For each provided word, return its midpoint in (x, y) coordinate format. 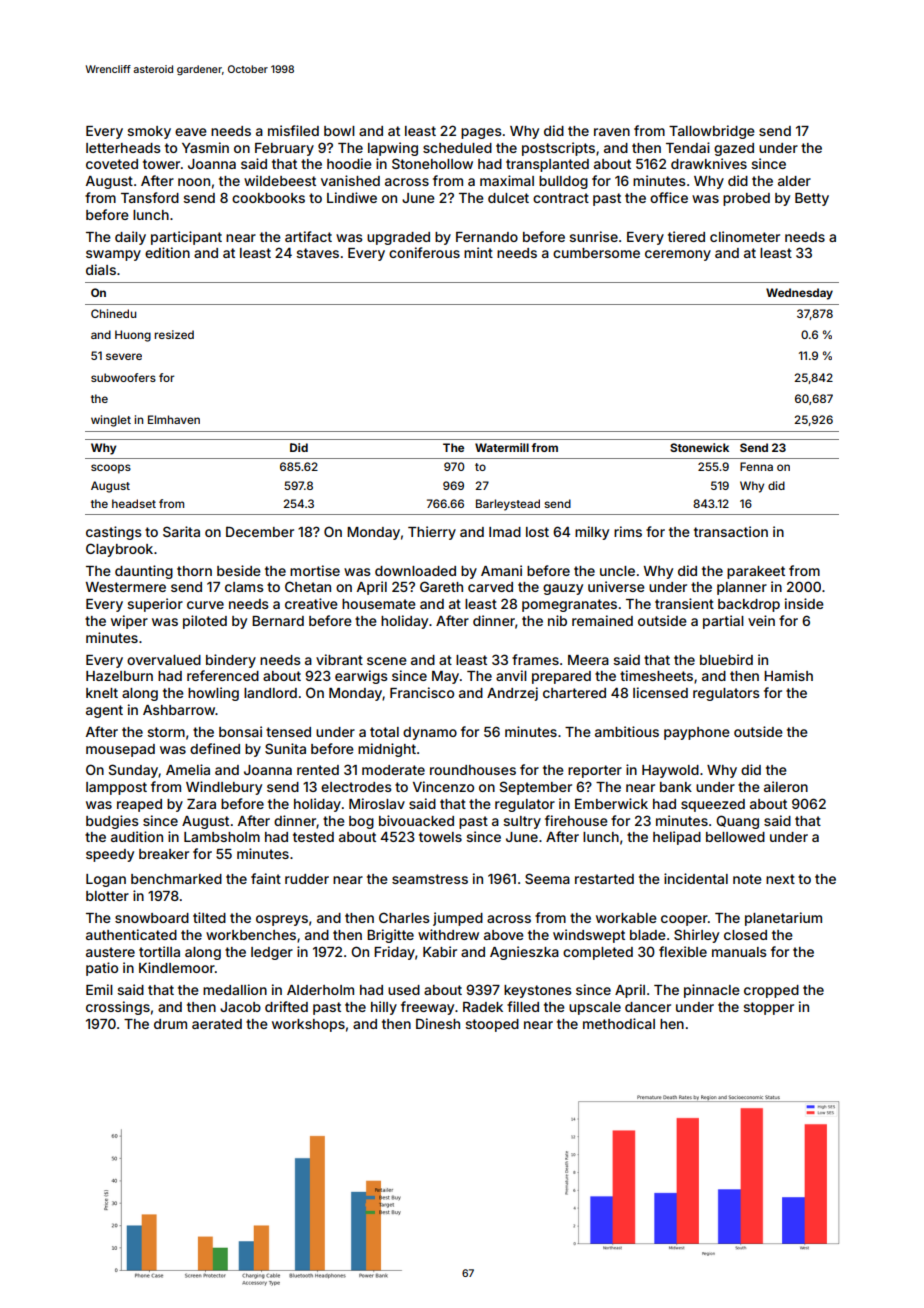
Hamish (788, 675)
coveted (112, 164)
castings (114, 533)
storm (166, 732)
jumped (458, 919)
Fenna (756, 466)
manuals (739, 952)
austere (110, 952)
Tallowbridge (712, 132)
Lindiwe (352, 197)
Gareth (441, 586)
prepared (561, 677)
